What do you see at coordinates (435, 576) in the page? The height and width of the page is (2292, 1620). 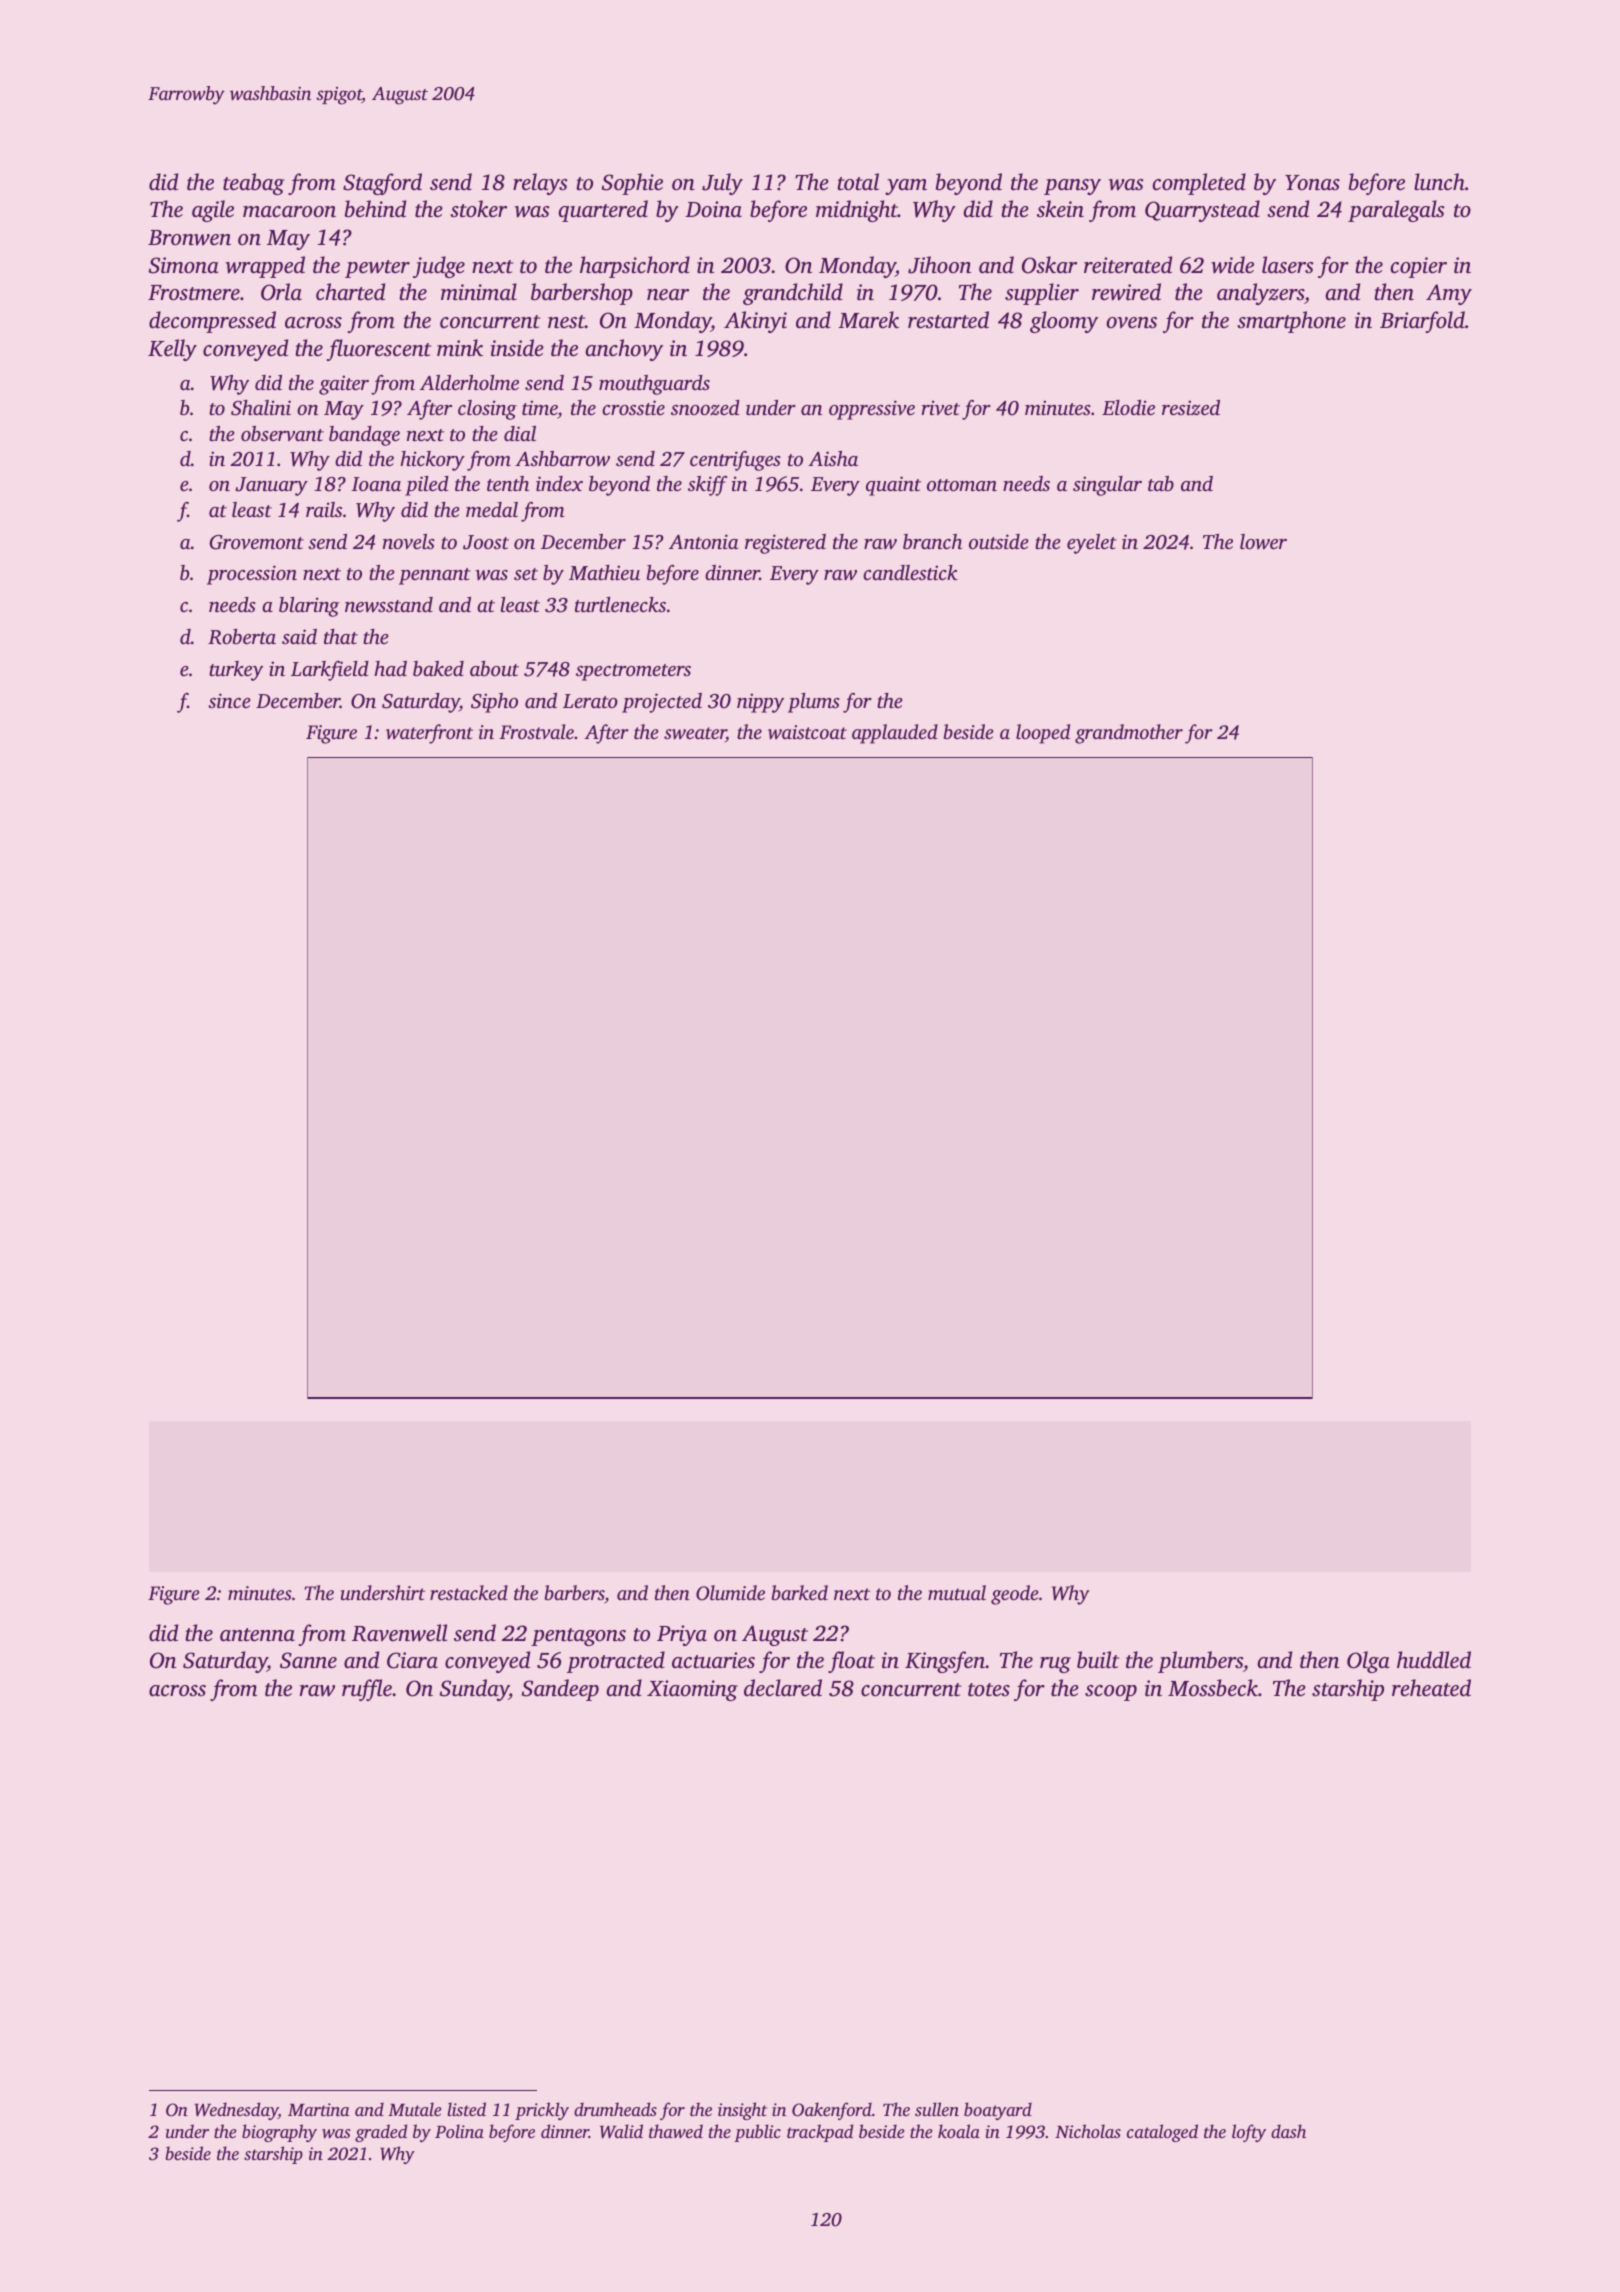 I see `pennant` at bounding box center [435, 576].
